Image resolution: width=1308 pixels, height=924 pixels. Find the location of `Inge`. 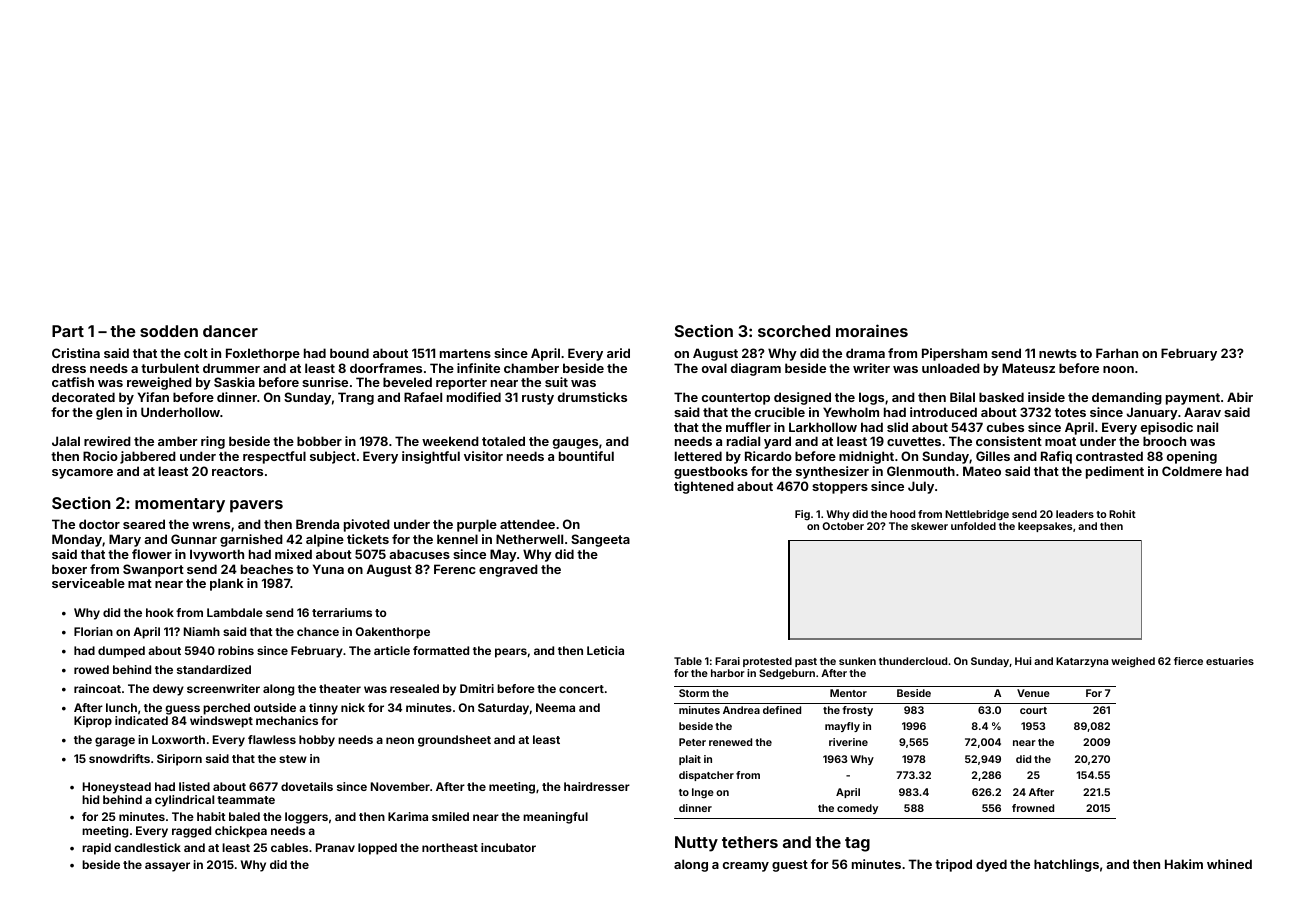

Inge is located at coordinates (703, 793).
